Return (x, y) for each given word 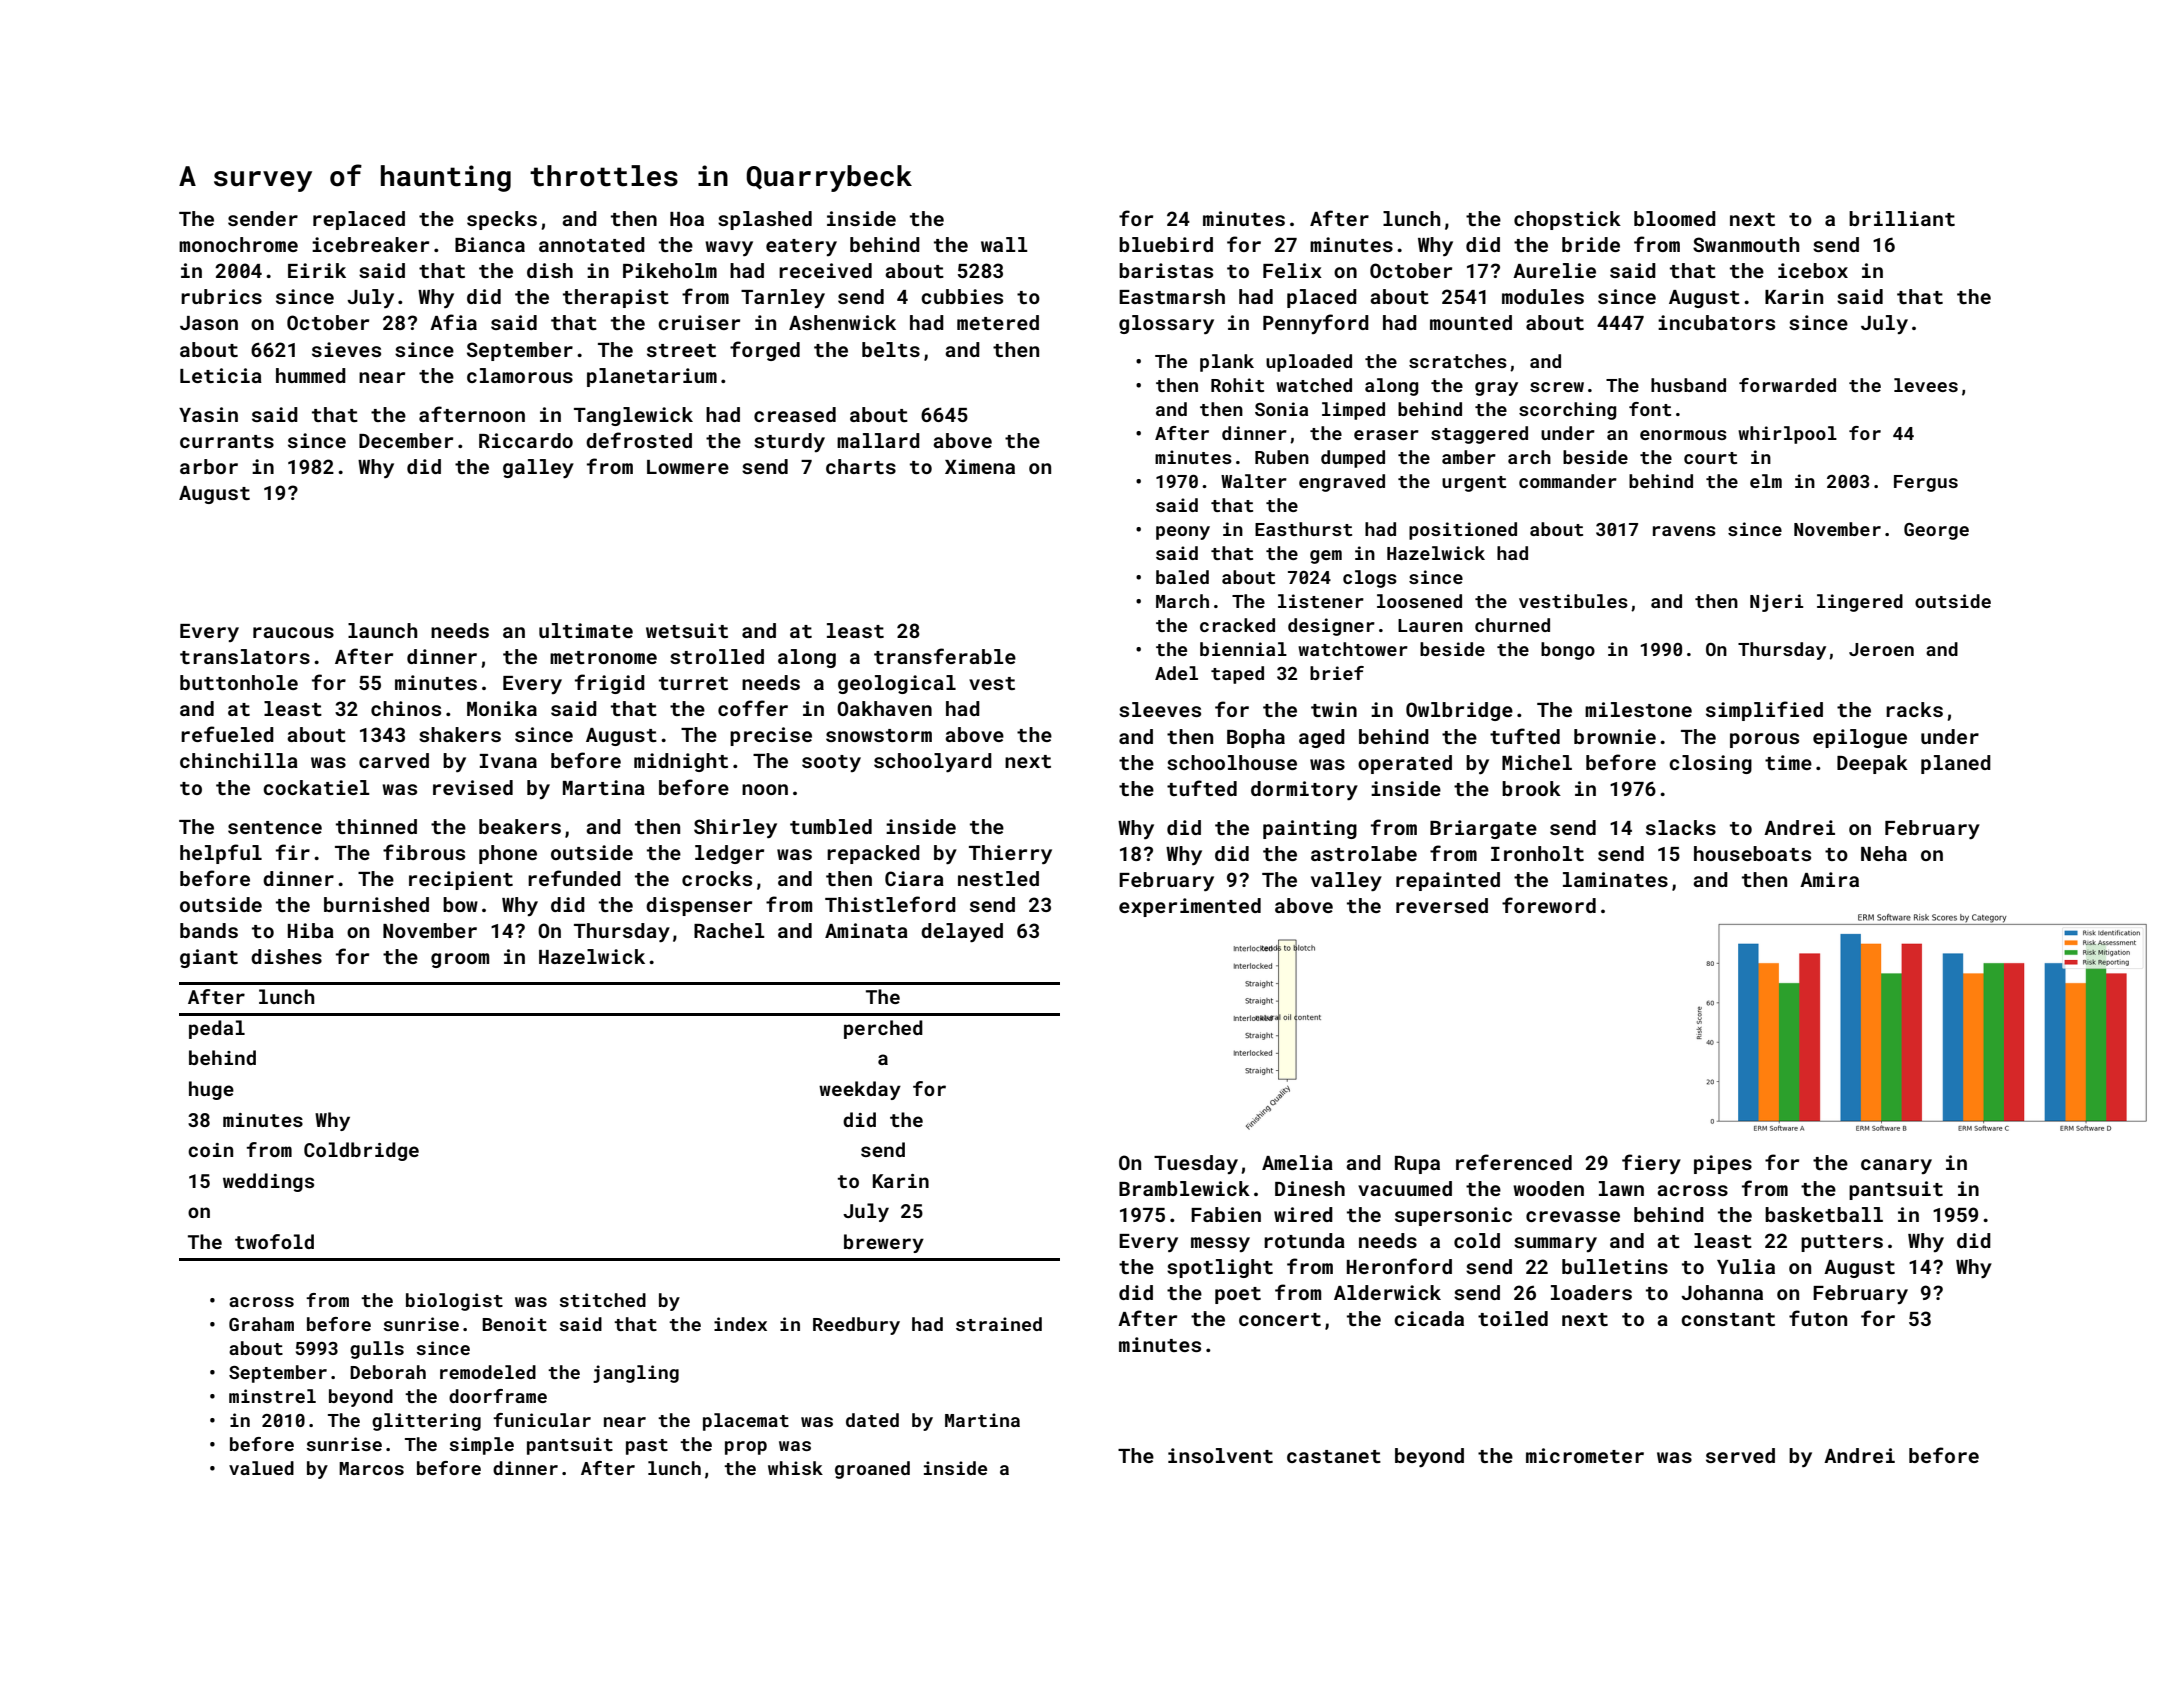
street (681, 350)
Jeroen (1881, 649)
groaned (872, 1470)
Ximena (980, 466)
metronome (603, 657)
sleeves (1160, 709)
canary (1896, 1166)
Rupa (1417, 1165)
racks (1914, 709)
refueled (227, 734)
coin (210, 1150)
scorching (1567, 411)
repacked (873, 854)
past (647, 1447)
